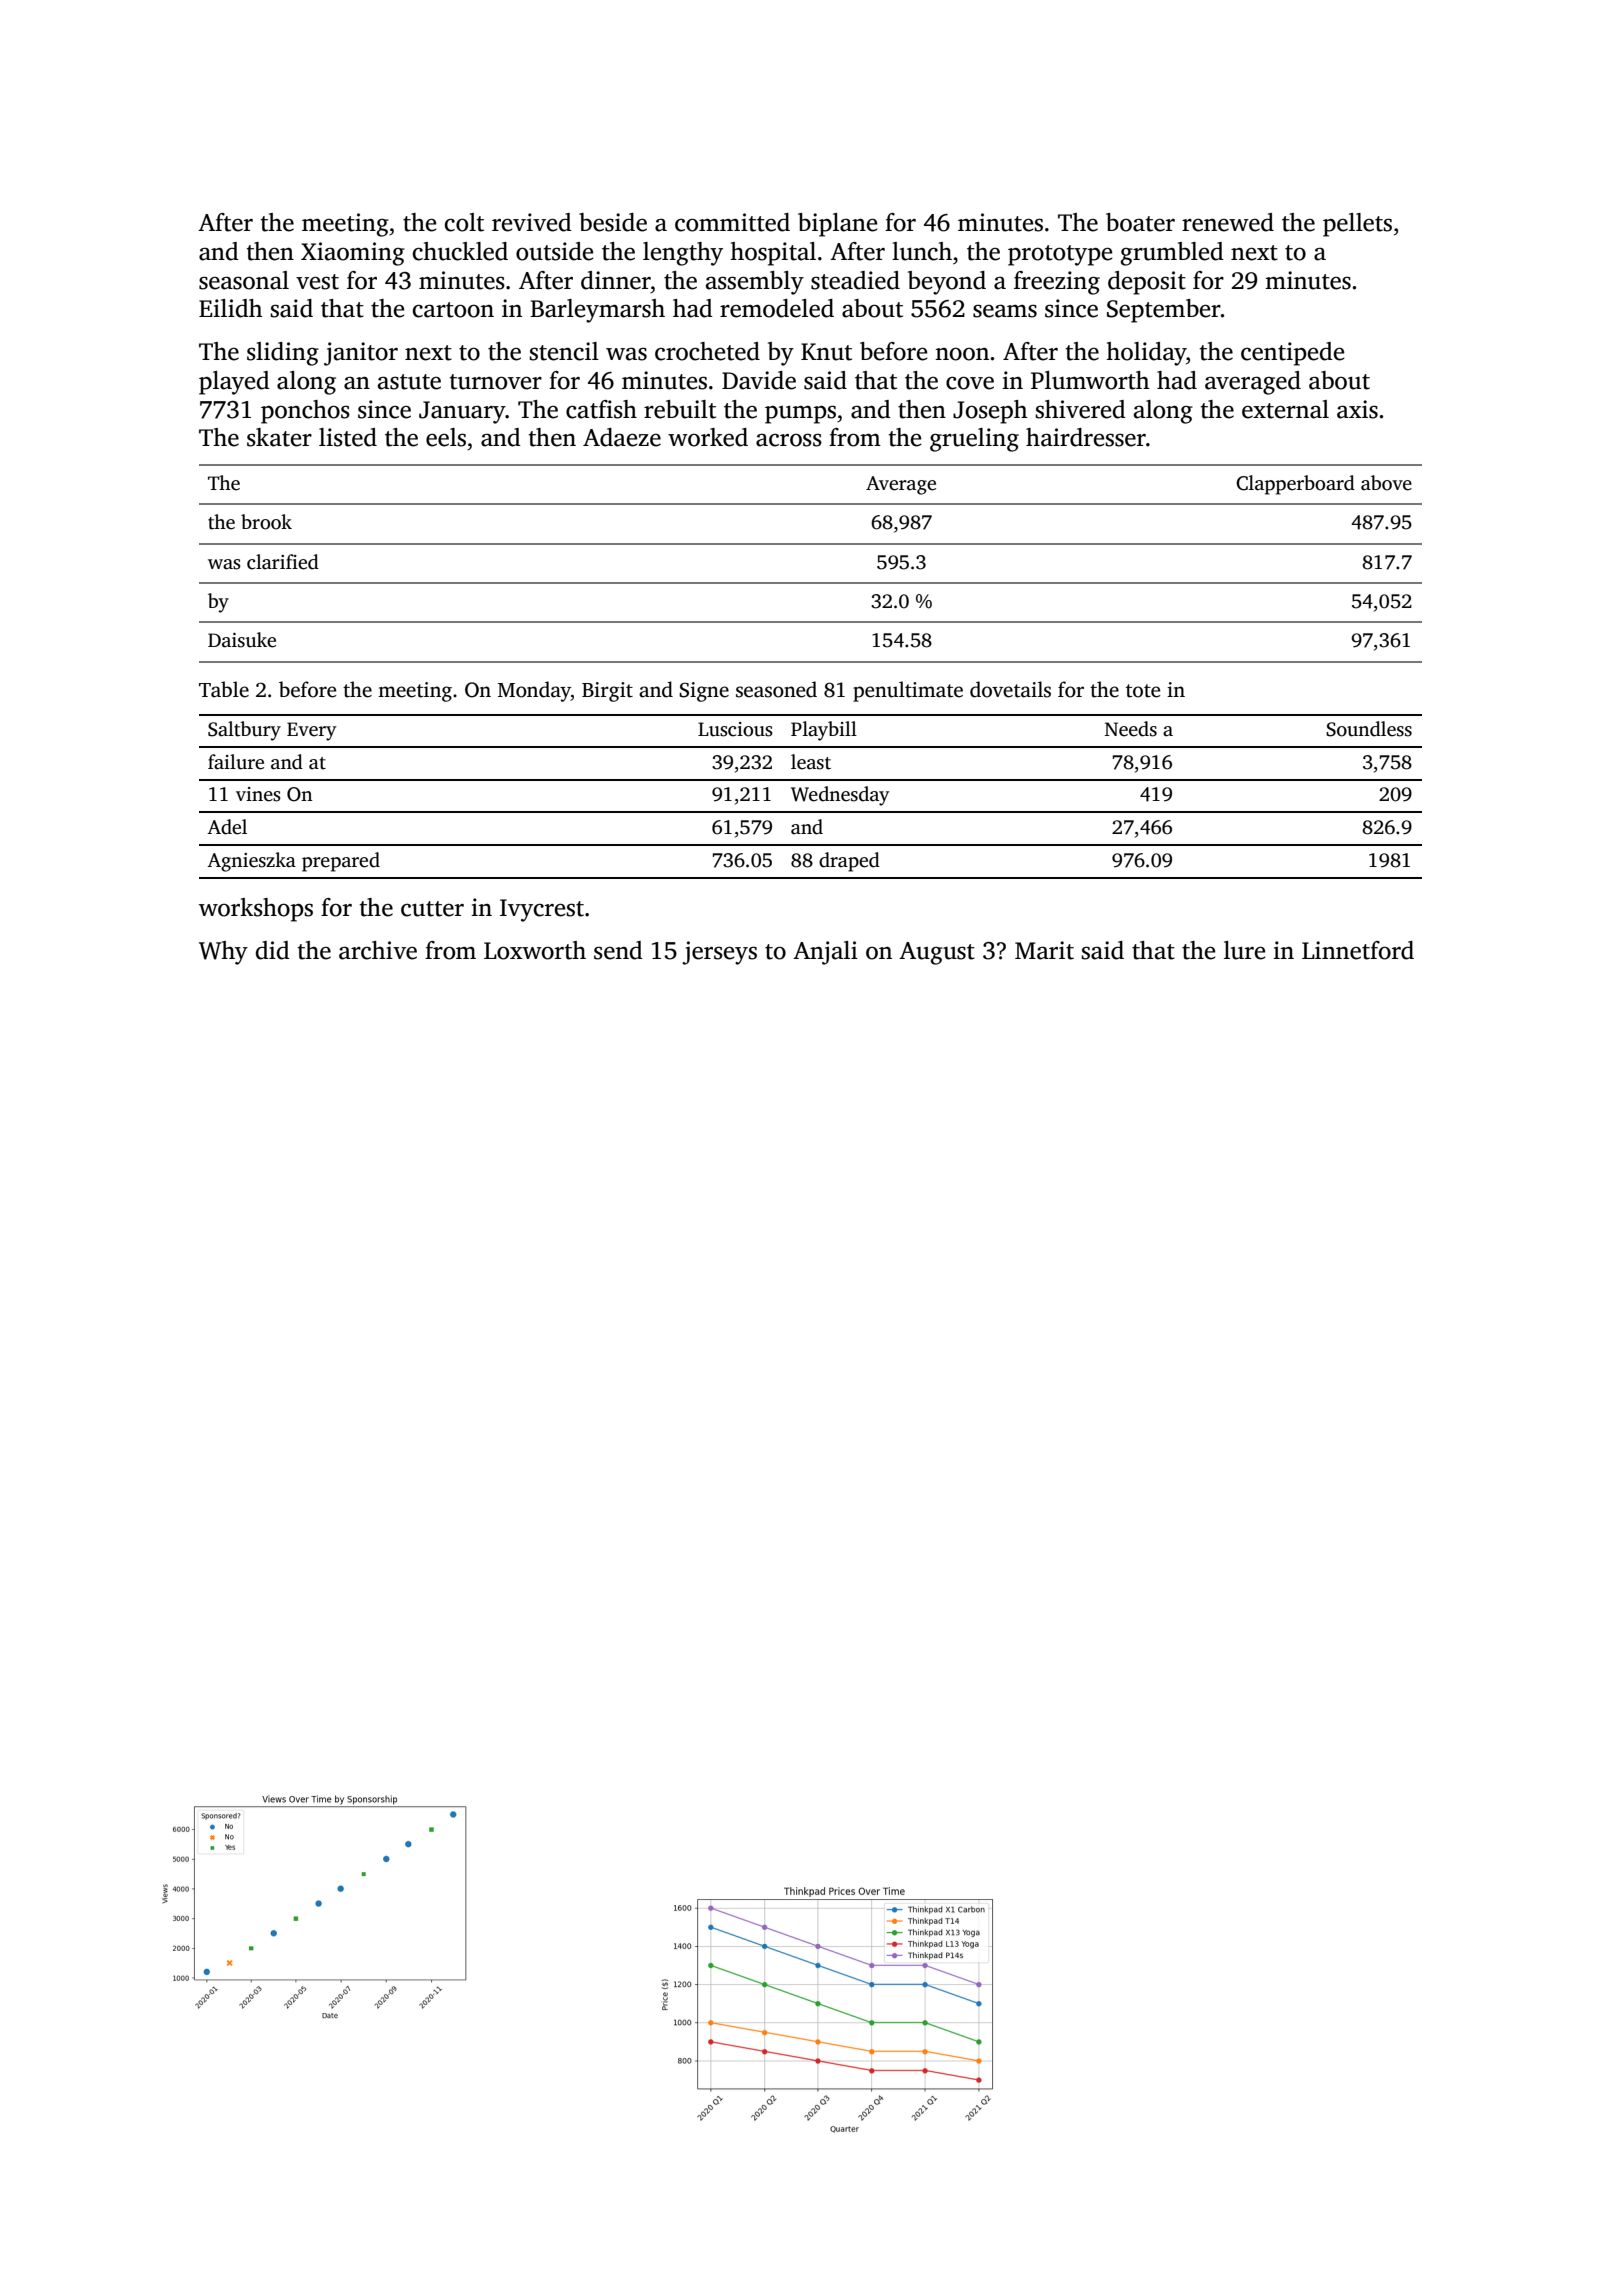 Image resolution: width=1620 pixels, height=2292 pixels. What do you see at coordinates (1285, 409) in the screenshot?
I see `external` at bounding box center [1285, 409].
